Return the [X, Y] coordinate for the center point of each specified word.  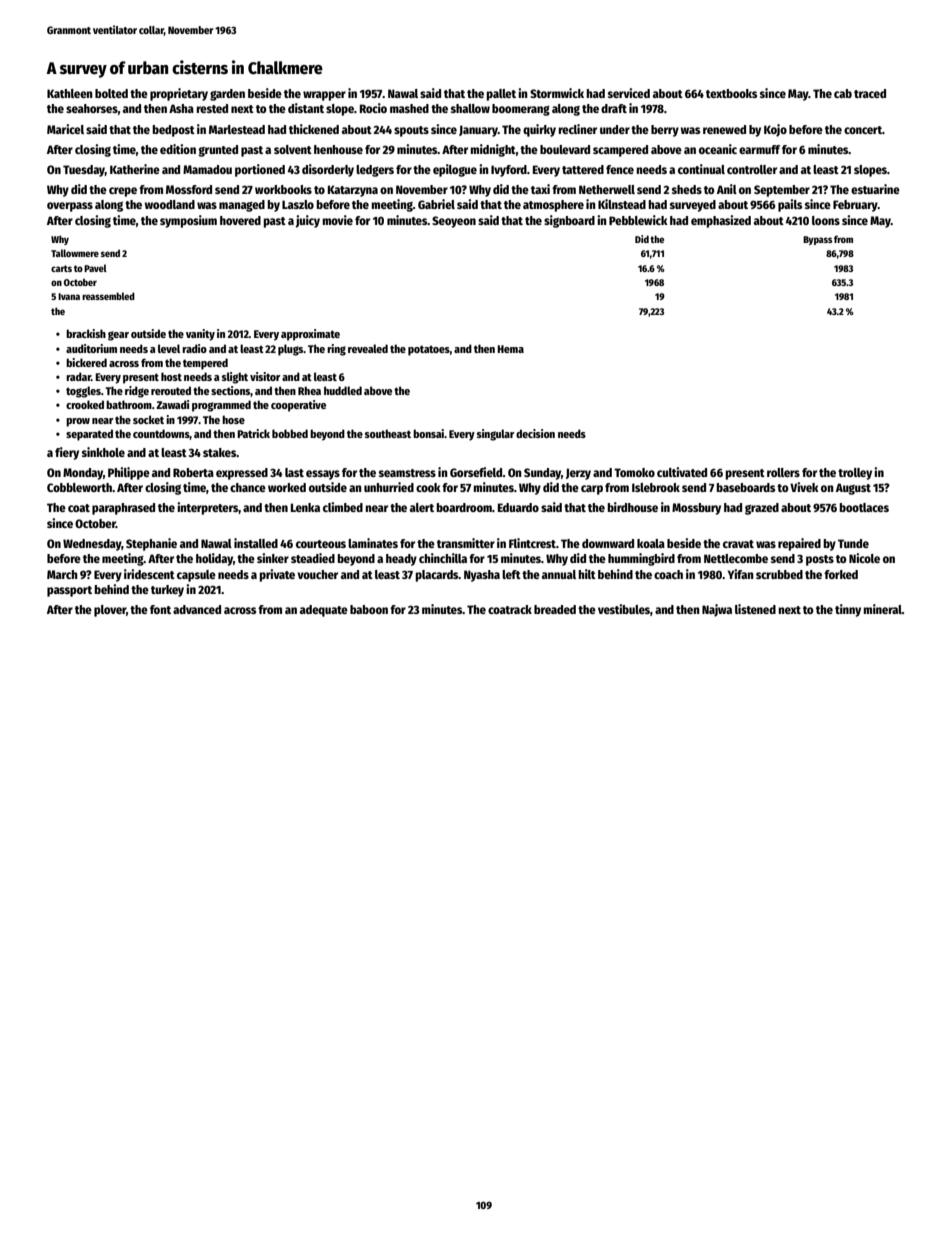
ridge [137, 392]
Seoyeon [454, 222]
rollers [783, 472]
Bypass [818, 240]
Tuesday [84, 171]
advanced [197, 609]
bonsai [428, 433]
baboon [369, 609]
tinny [848, 610]
